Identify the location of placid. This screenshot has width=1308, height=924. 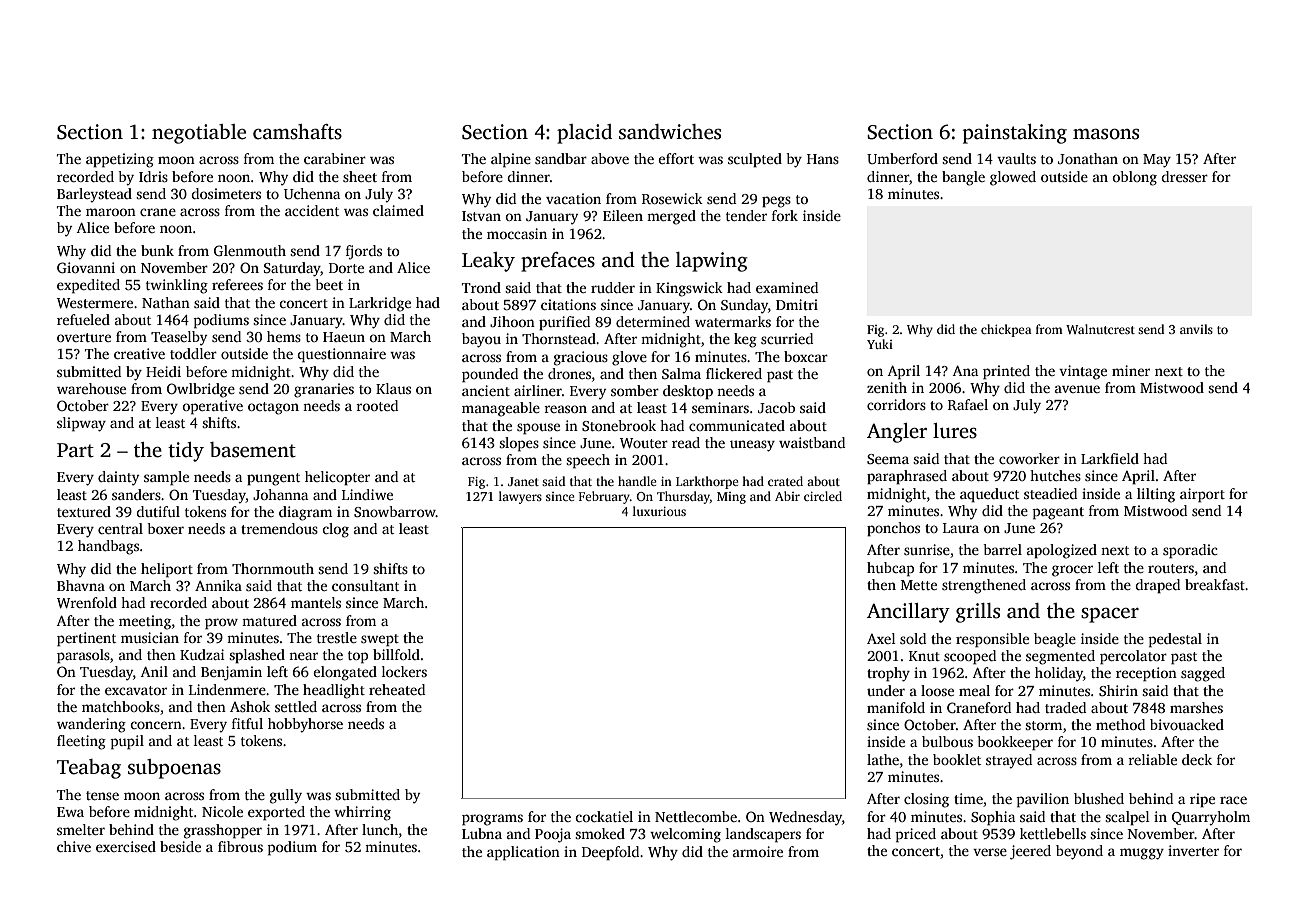
(584, 134).
